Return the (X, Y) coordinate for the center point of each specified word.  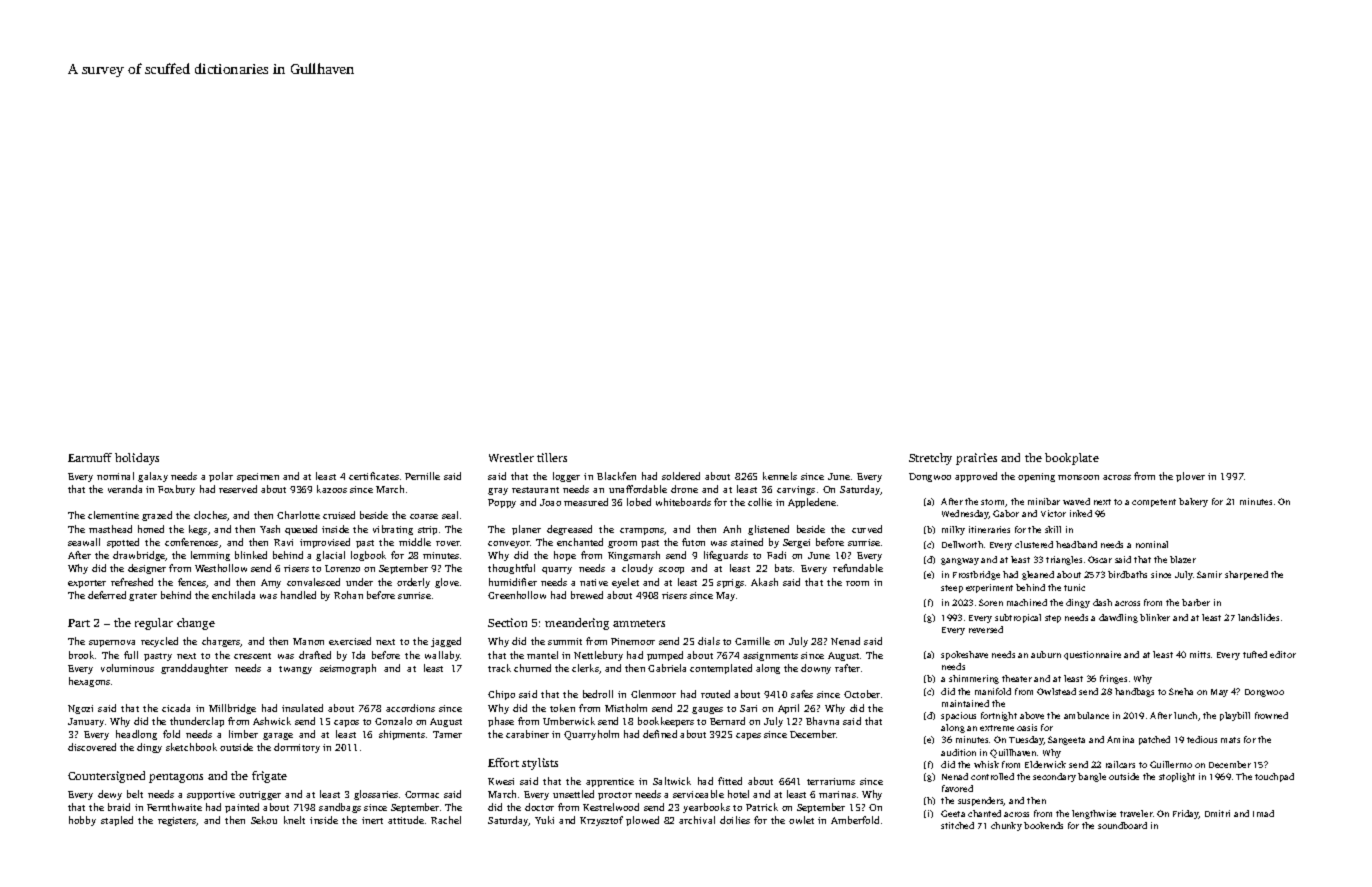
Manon (308, 641)
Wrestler (511, 457)
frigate (269, 777)
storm (993, 503)
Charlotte (298, 515)
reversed (986, 629)
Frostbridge (976, 575)
